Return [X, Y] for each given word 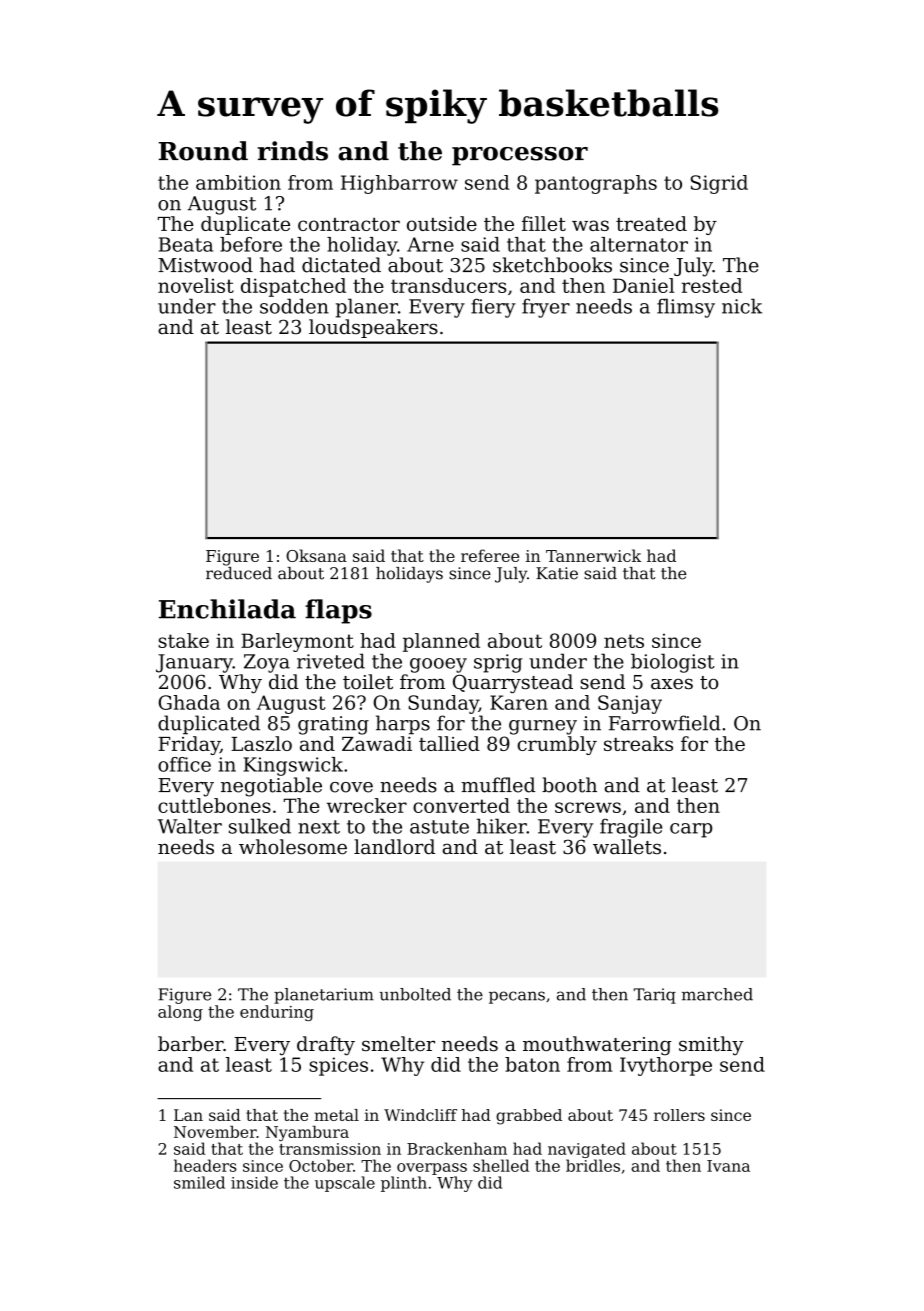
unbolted [415, 994]
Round [203, 151]
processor [520, 156]
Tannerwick [593, 555]
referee [490, 555]
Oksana [316, 555]
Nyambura [307, 1133]
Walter [190, 826]
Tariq [655, 996]
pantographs [596, 184]
